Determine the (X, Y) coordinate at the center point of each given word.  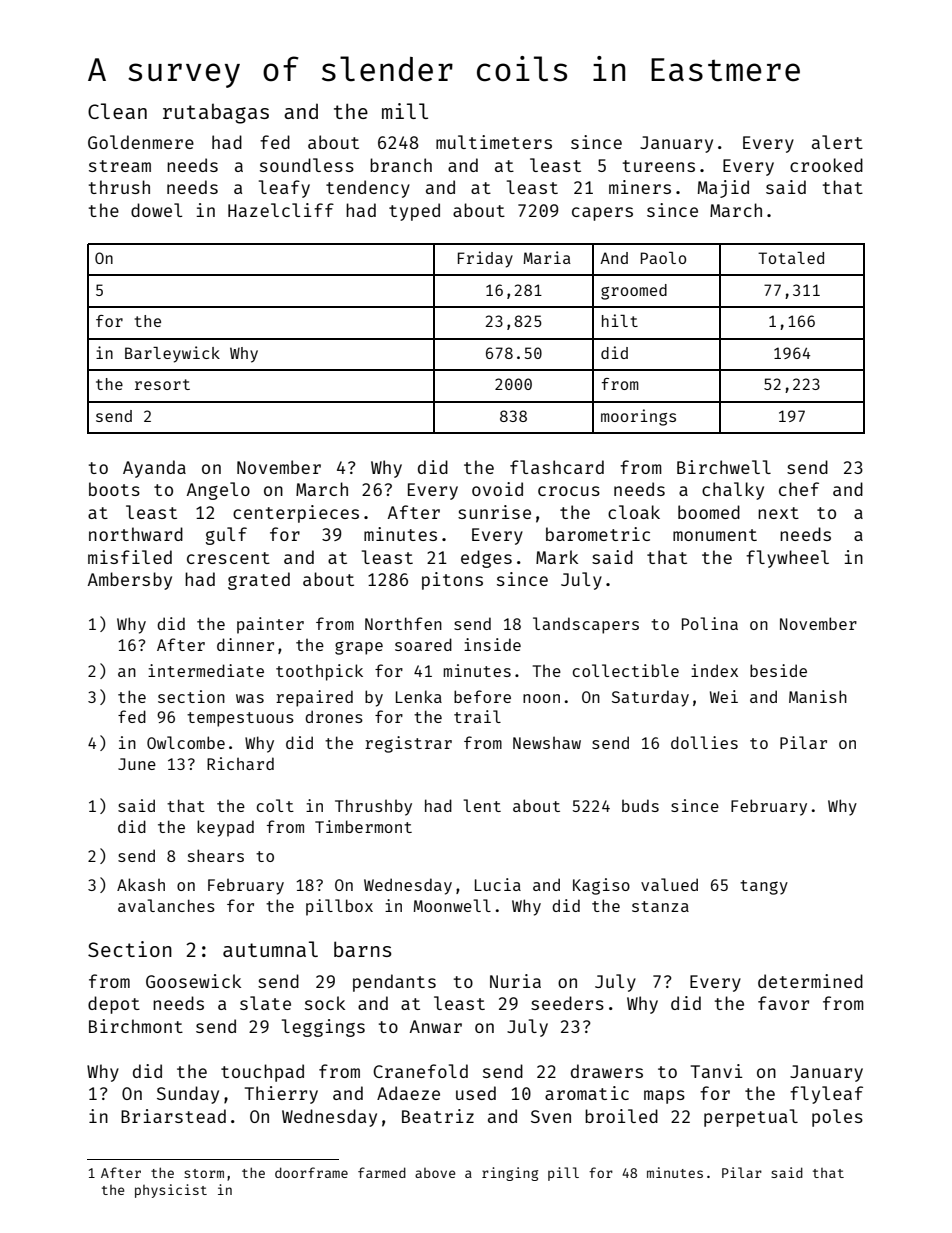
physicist (171, 1191)
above (435, 1173)
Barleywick (172, 354)
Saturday (650, 698)
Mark (557, 557)
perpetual (751, 1118)
